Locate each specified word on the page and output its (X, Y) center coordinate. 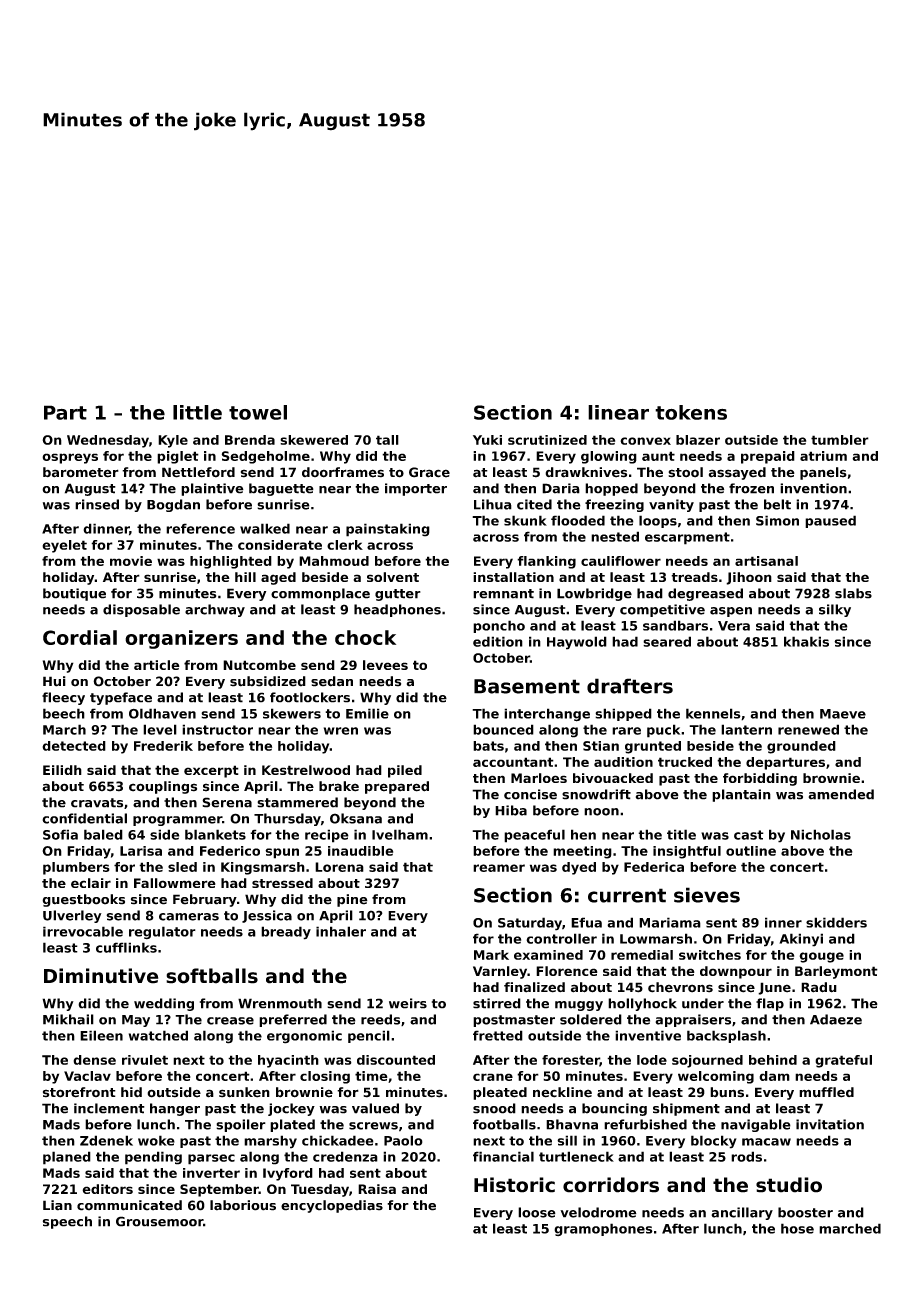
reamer (499, 868)
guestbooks (83, 900)
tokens (691, 412)
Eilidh (62, 770)
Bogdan (173, 505)
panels (823, 473)
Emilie (367, 713)
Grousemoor (159, 1221)
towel (258, 412)
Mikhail (68, 1019)
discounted (396, 1060)
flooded (578, 520)
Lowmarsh (656, 938)
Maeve (843, 714)
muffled (826, 1092)
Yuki (487, 440)
